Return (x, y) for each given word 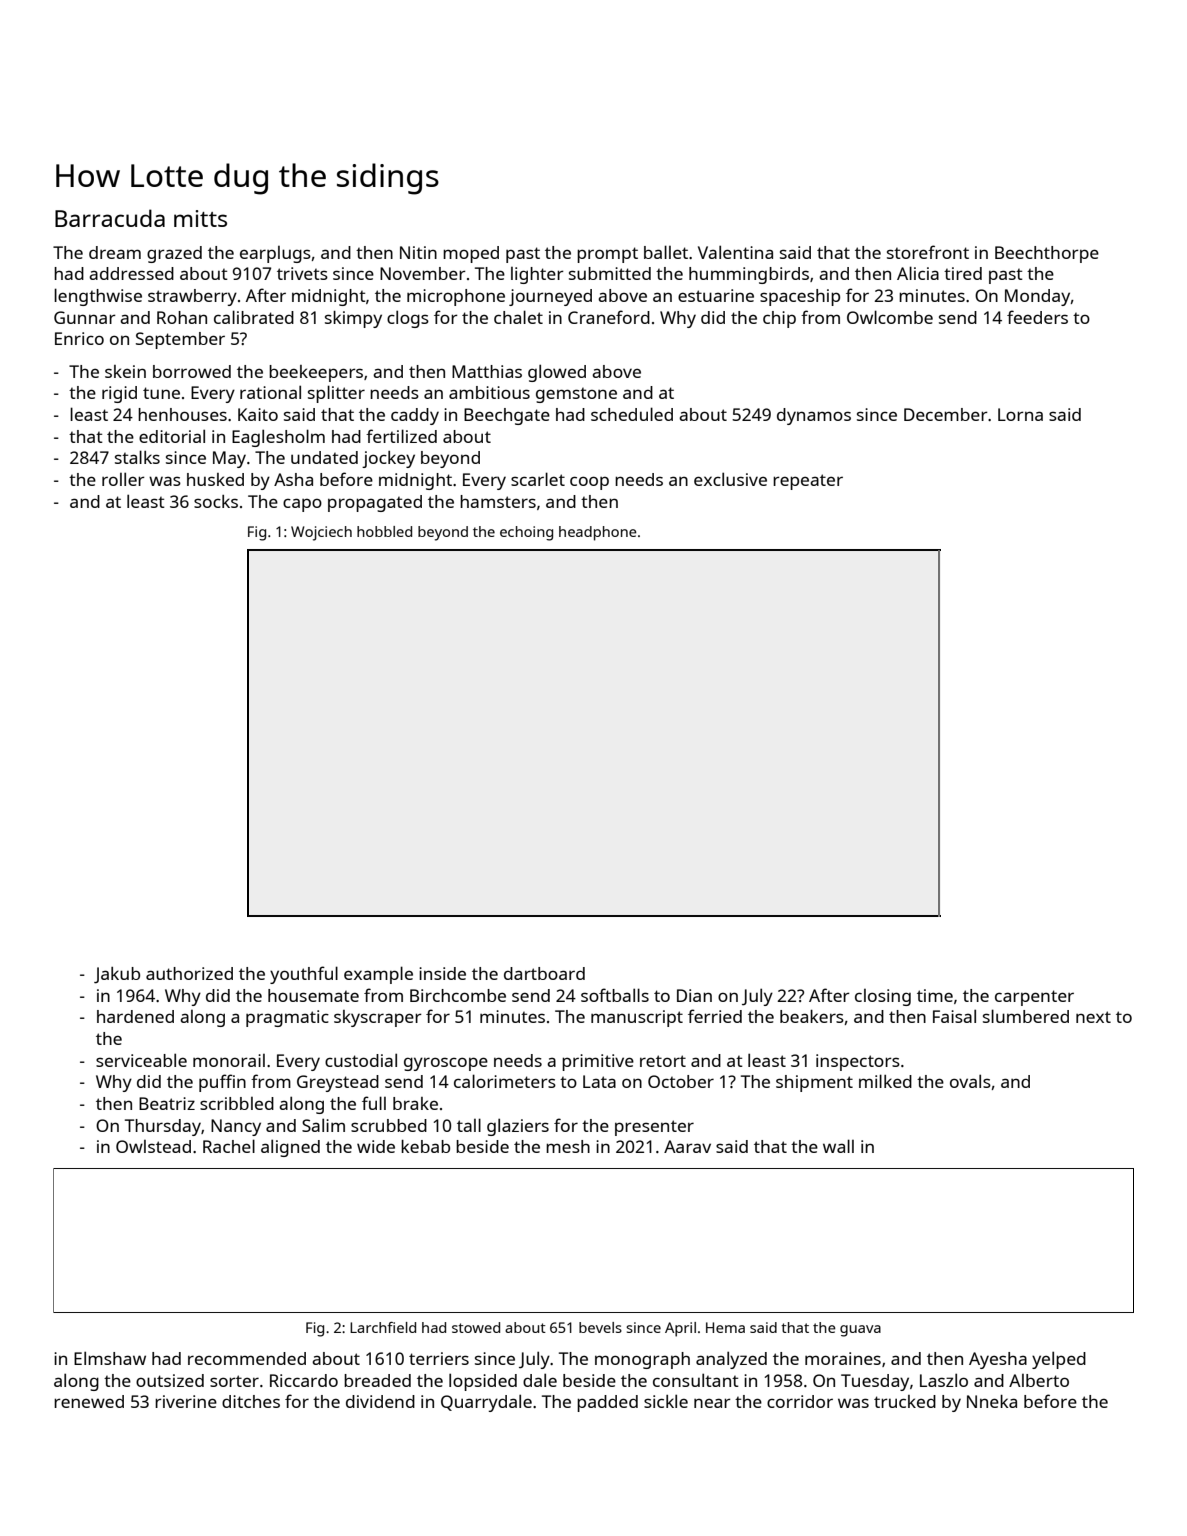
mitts (200, 218)
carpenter (1034, 998)
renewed (89, 1401)
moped (471, 254)
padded (607, 1403)
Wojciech (321, 533)
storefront (928, 252)
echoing (526, 533)
